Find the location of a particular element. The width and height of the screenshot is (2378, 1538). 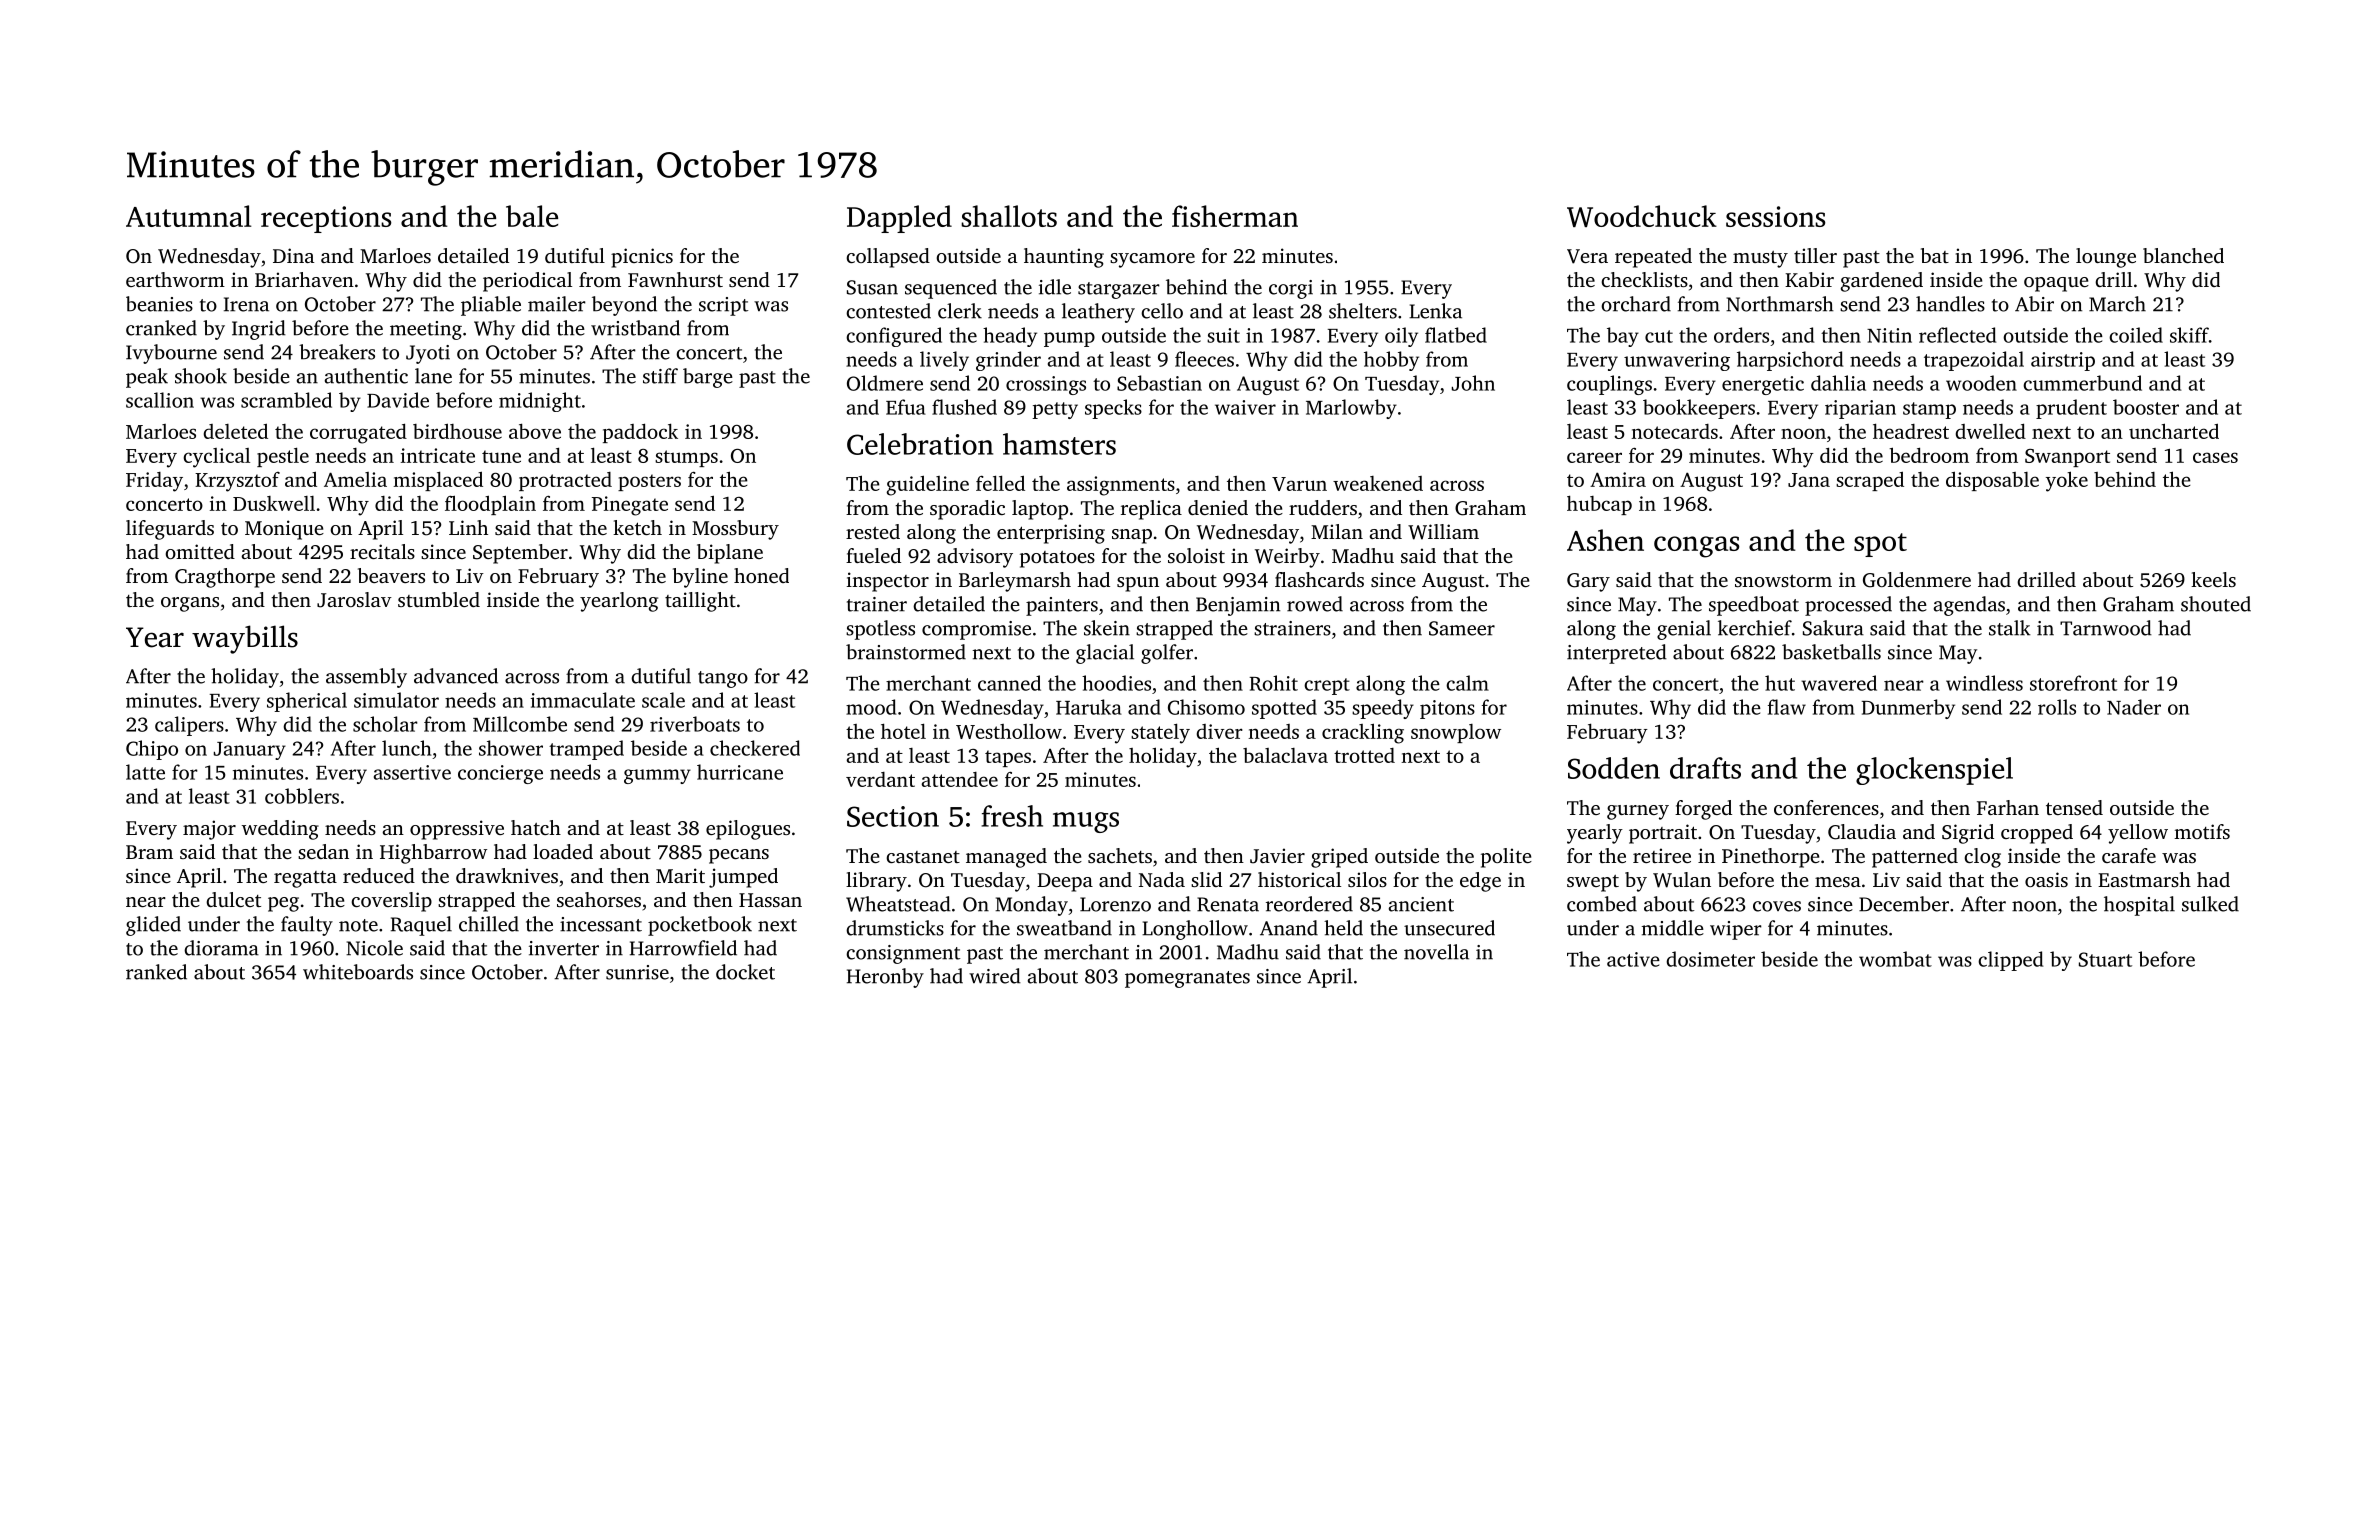

verdant is located at coordinates (880, 779).
